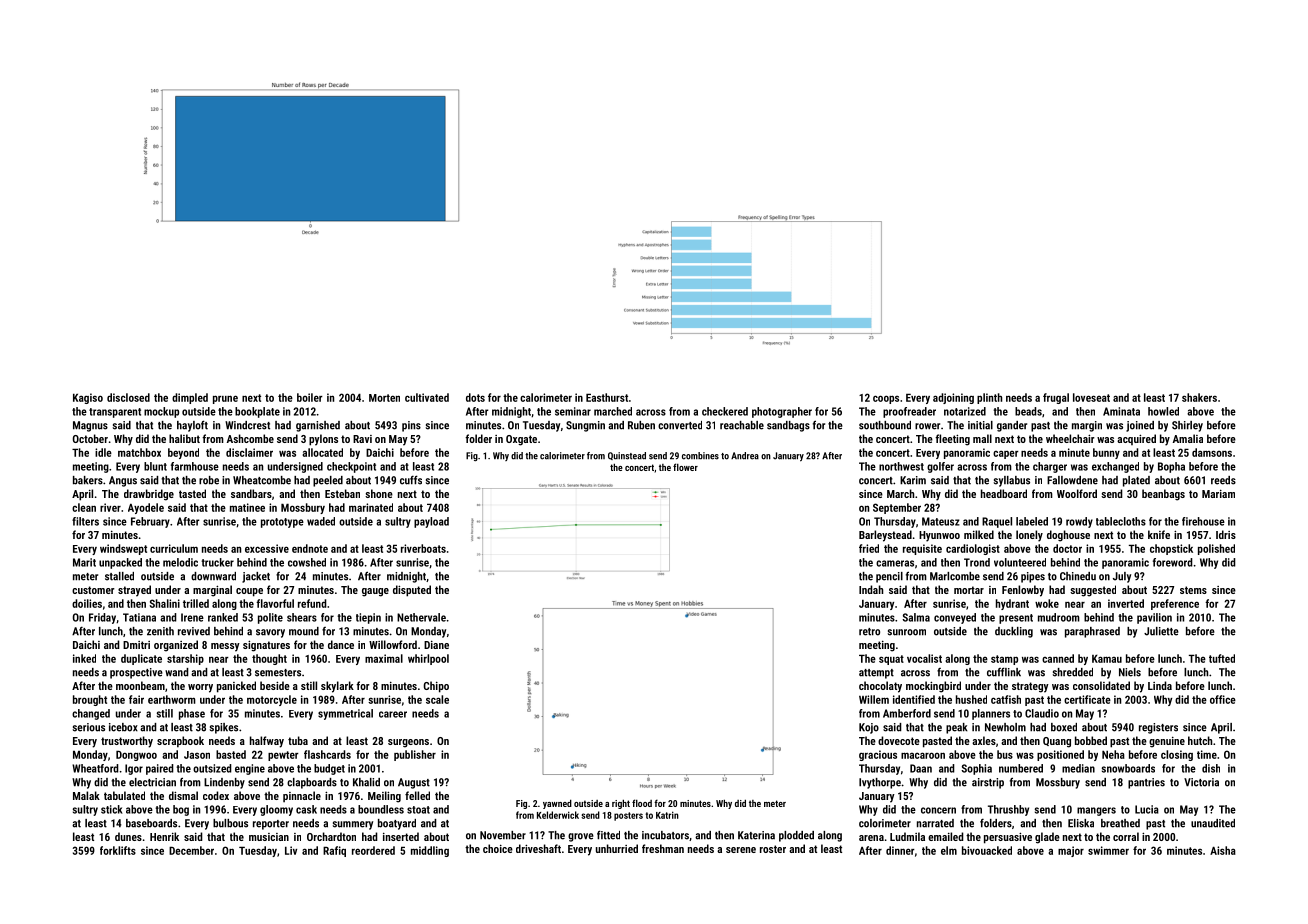  Describe the element at coordinates (987, 850) in the screenshot. I see `bivouacked` at that location.
